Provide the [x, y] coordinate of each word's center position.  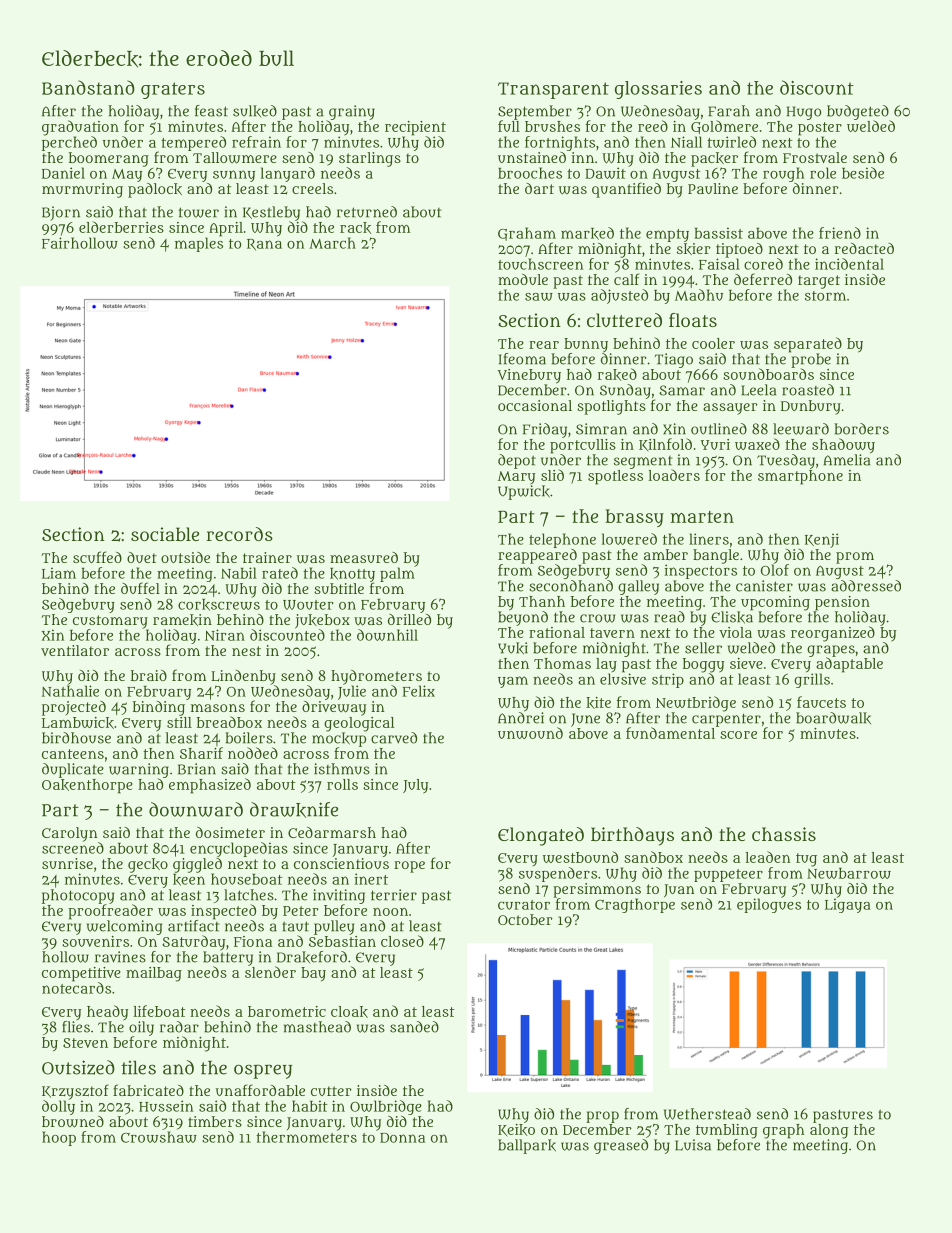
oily [141, 1028]
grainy [352, 112]
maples [199, 244]
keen [189, 880]
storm [825, 296]
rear [544, 345]
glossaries [658, 90]
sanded [414, 1027]
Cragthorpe [635, 905]
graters [173, 90]
